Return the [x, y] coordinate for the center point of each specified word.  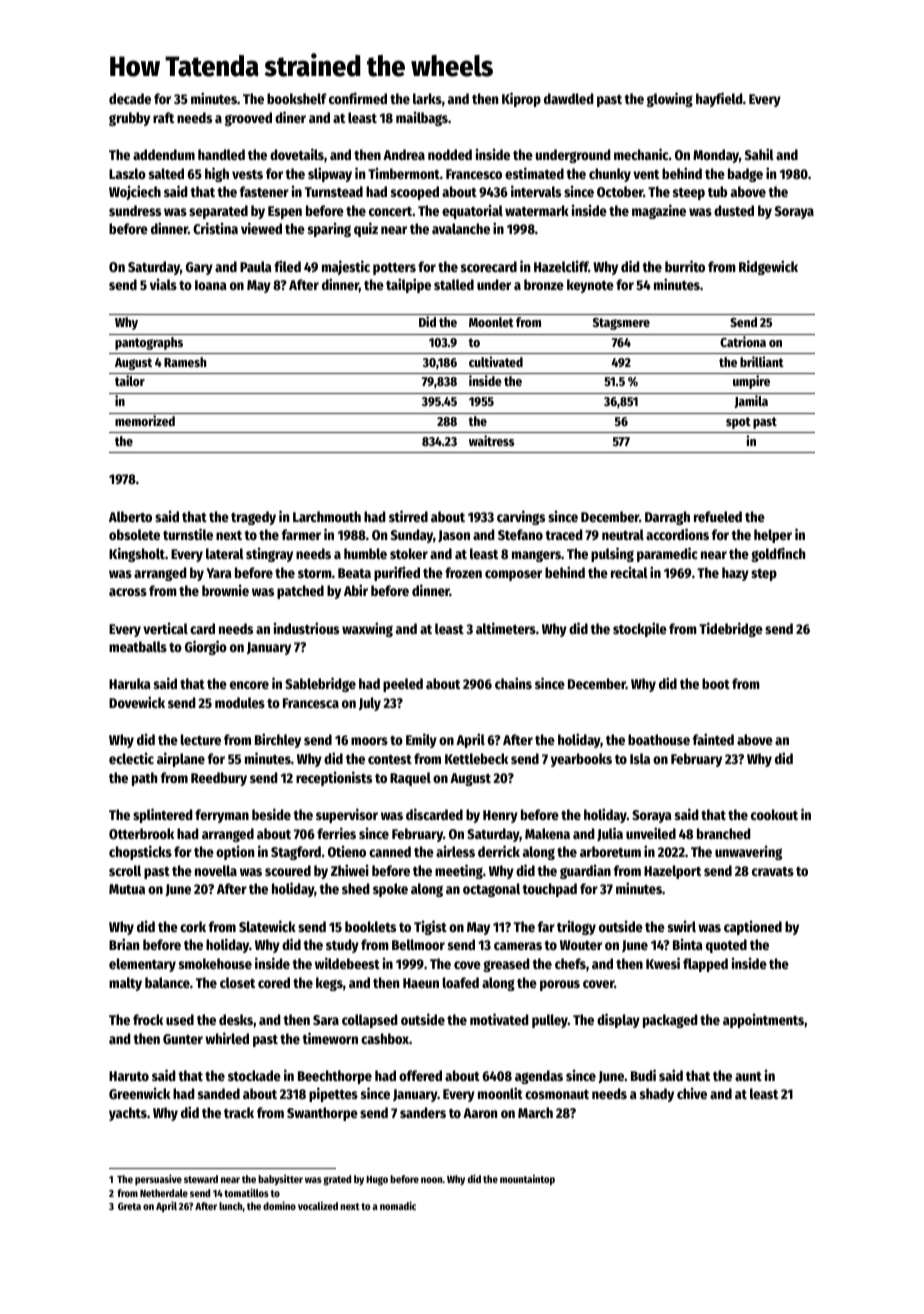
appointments [763, 1020]
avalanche [461, 228]
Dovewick [137, 702]
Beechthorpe [335, 1077]
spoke [390, 890]
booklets [370, 926]
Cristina [215, 228]
